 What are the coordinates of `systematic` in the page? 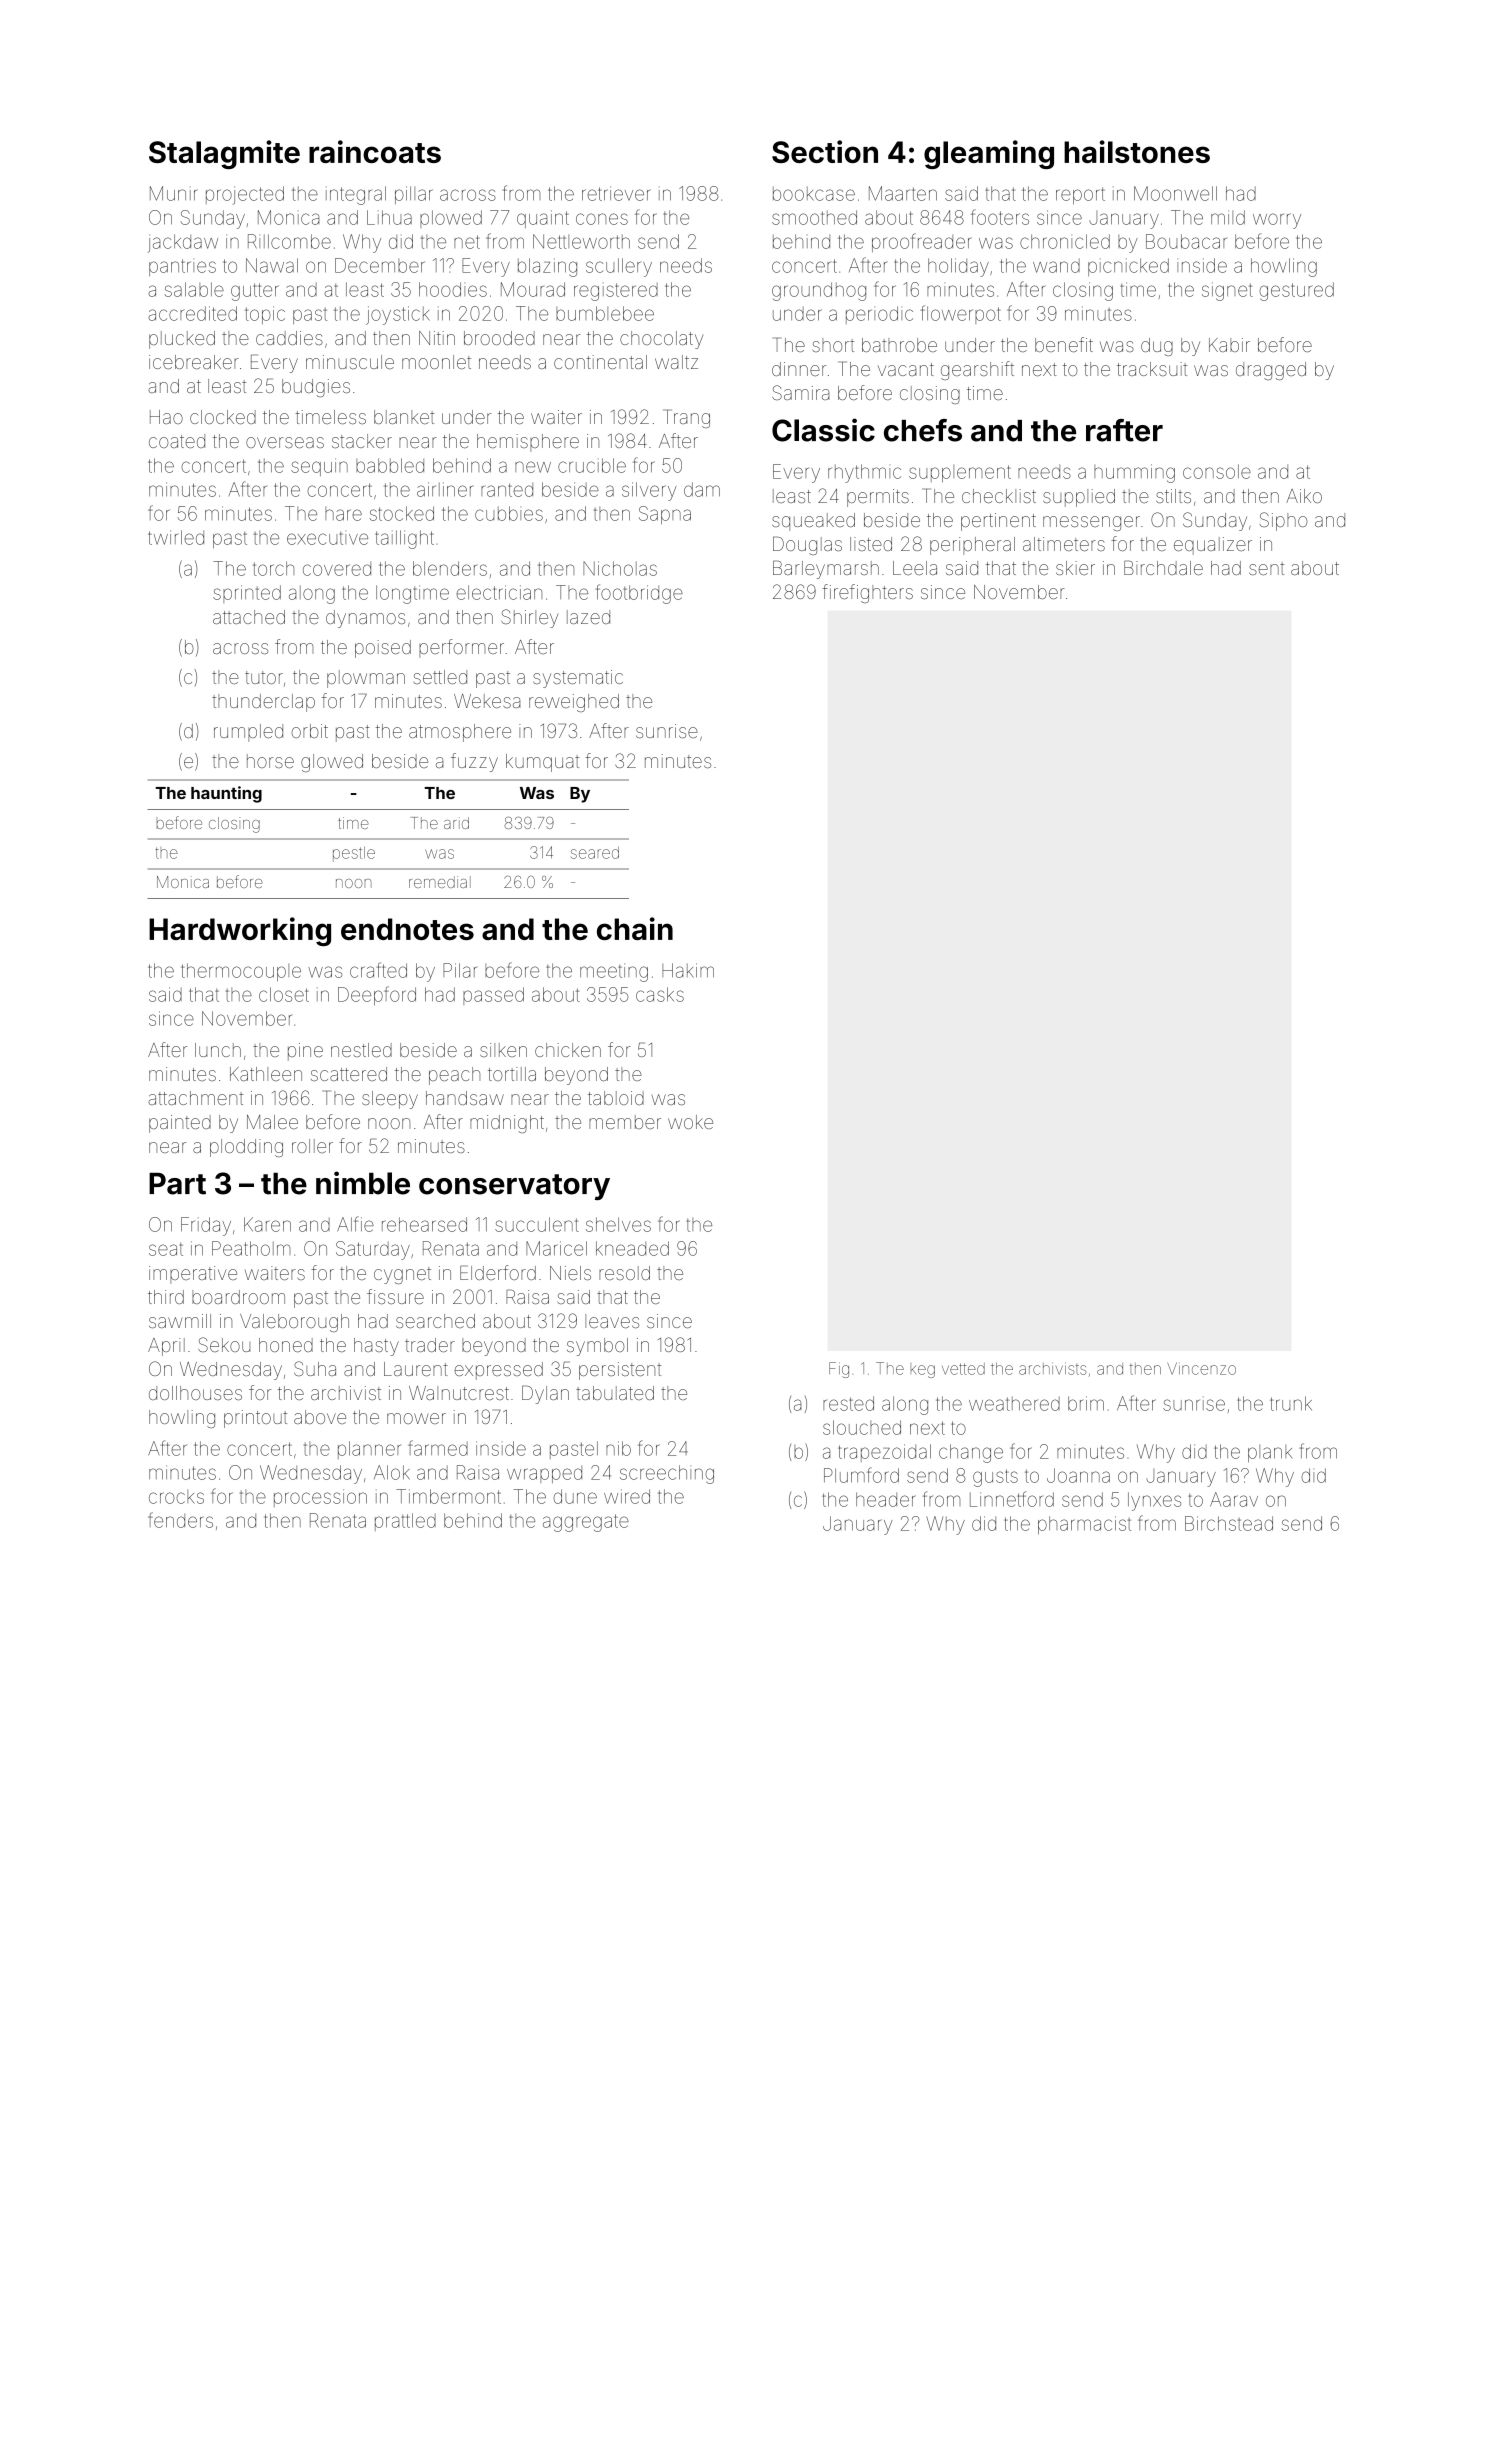 It's located at (578, 679).
